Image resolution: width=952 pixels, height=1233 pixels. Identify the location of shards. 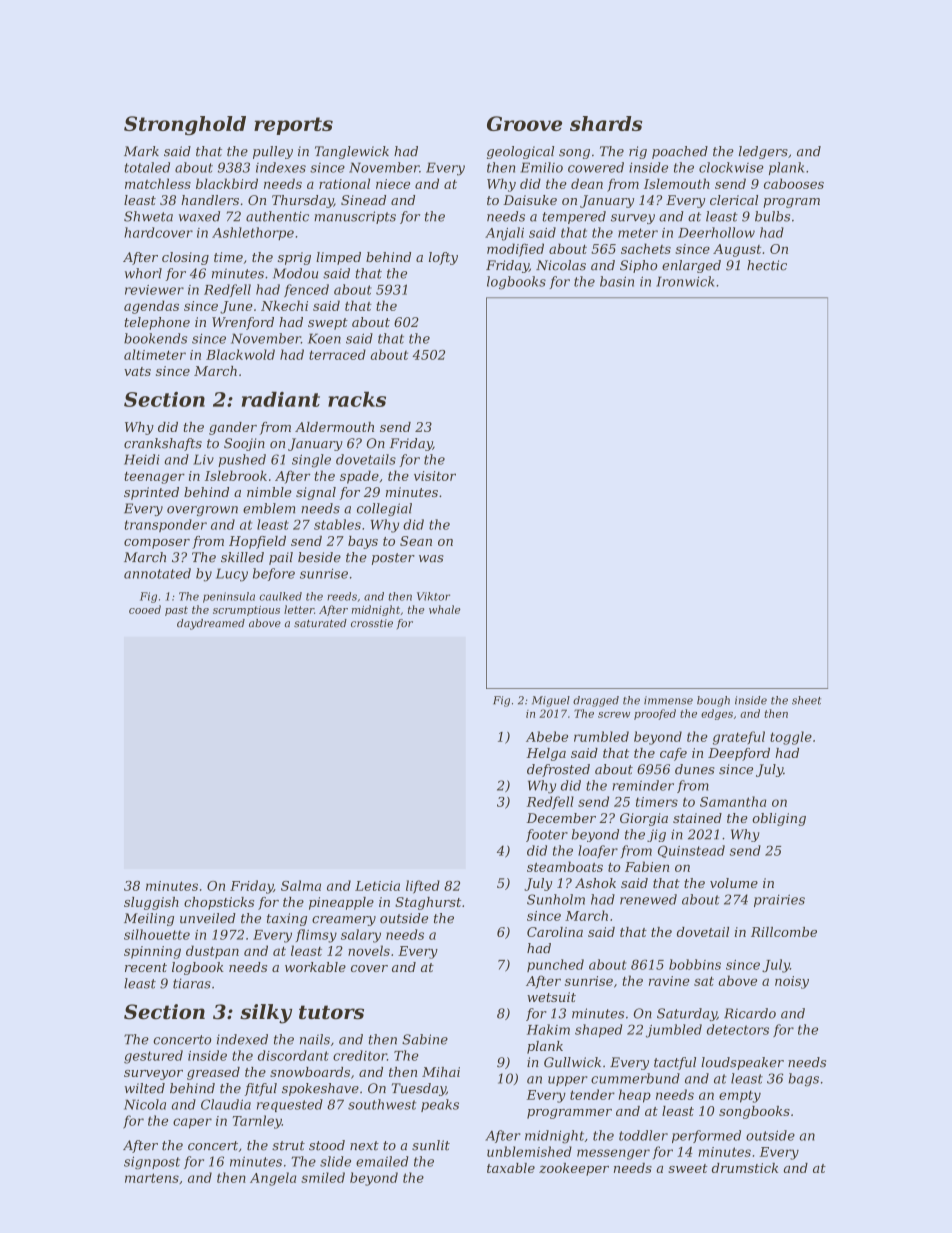
(606, 123).
